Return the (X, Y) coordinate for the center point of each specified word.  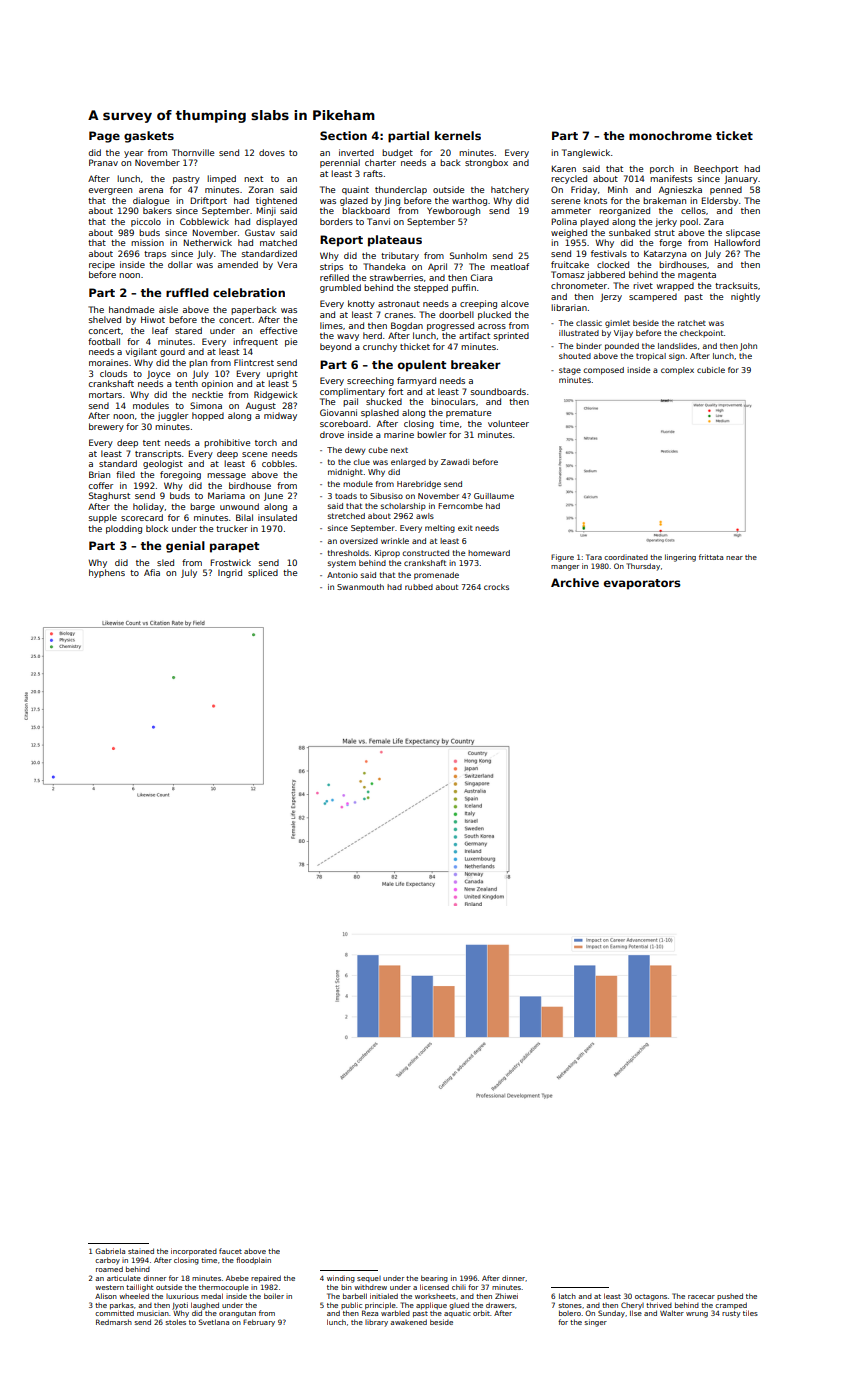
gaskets (149, 137)
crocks (496, 587)
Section (343, 135)
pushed (730, 1296)
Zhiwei (506, 1296)
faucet (230, 1251)
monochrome (670, 135)
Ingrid (230, 573)
